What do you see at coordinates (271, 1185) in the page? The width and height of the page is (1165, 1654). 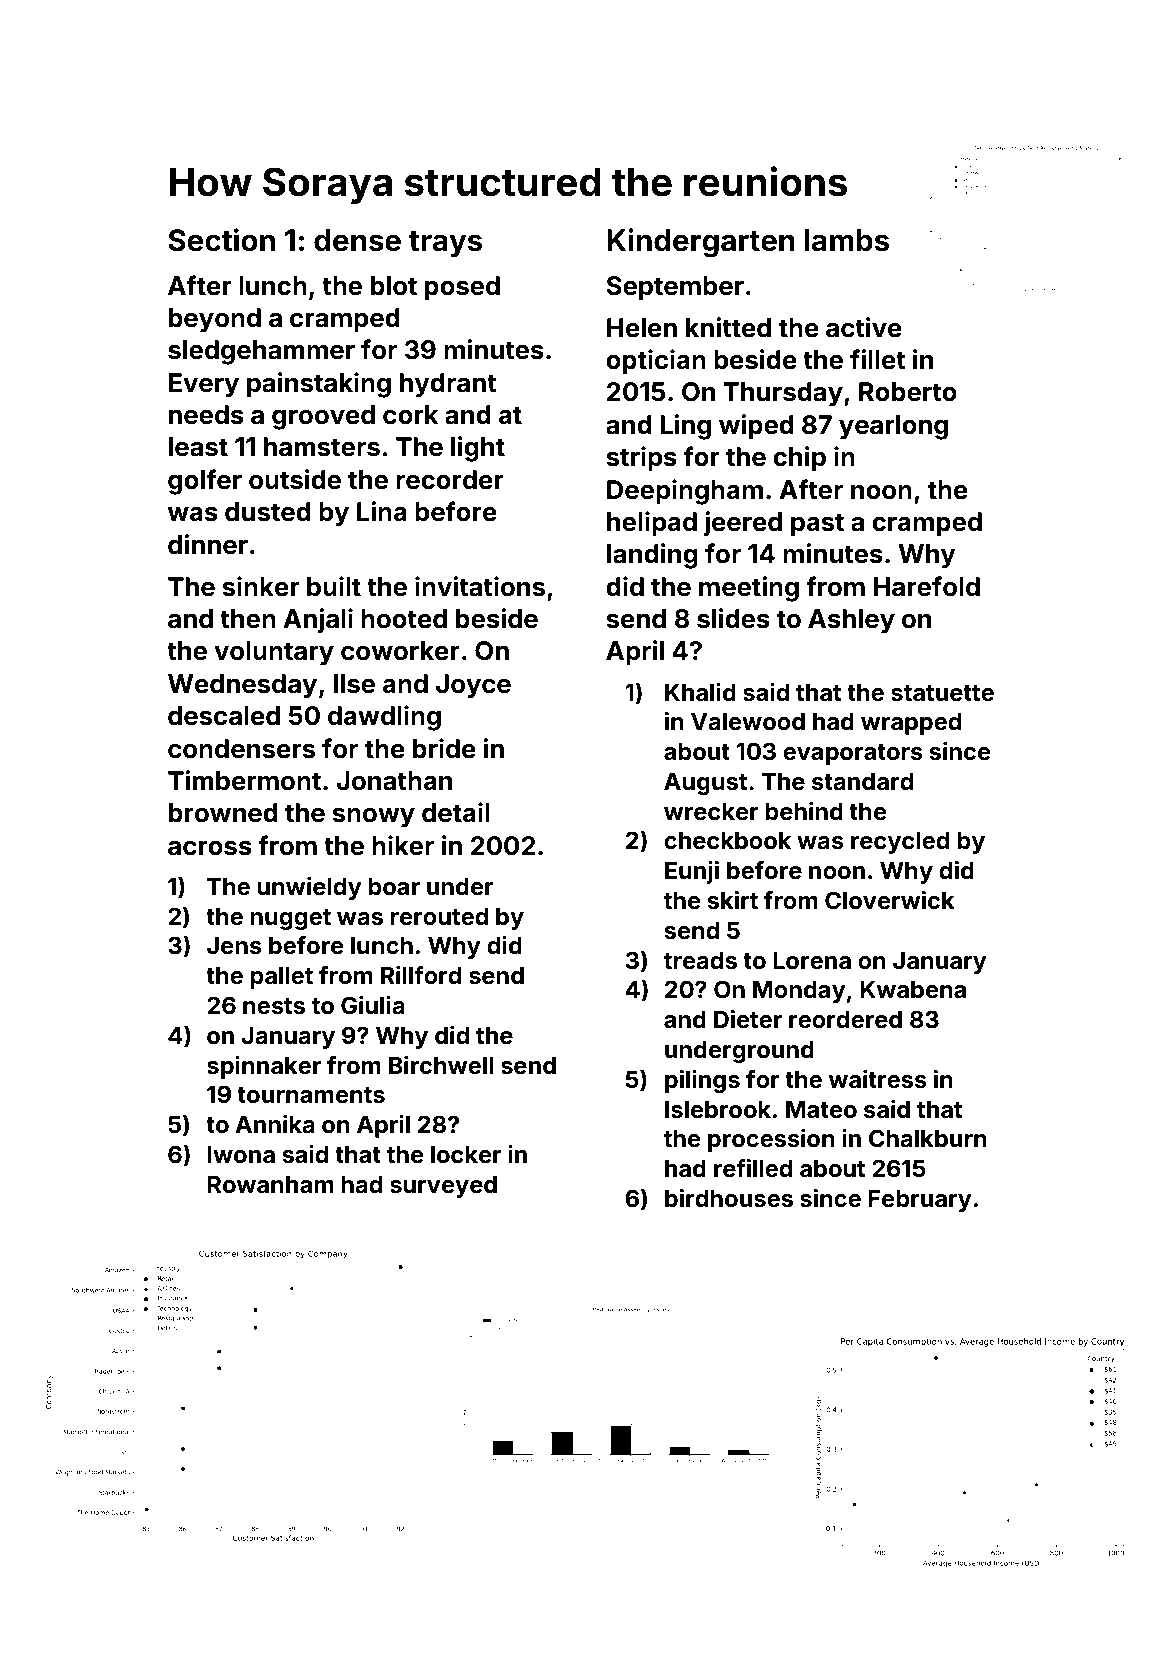 I see `Rowanham` at bounding box center [271, 1185].
